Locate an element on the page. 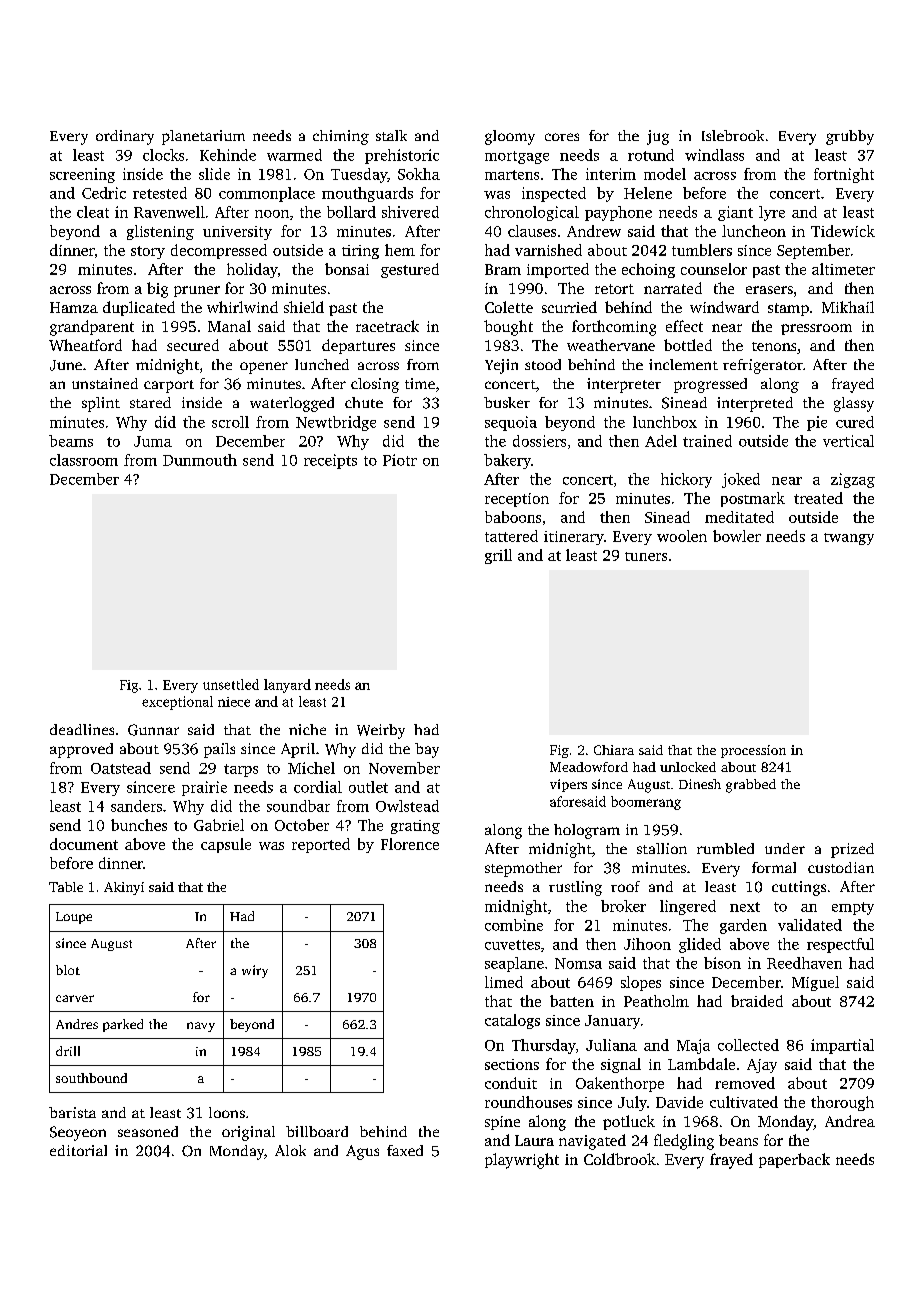  bison is located at coordinates (722, 963).
